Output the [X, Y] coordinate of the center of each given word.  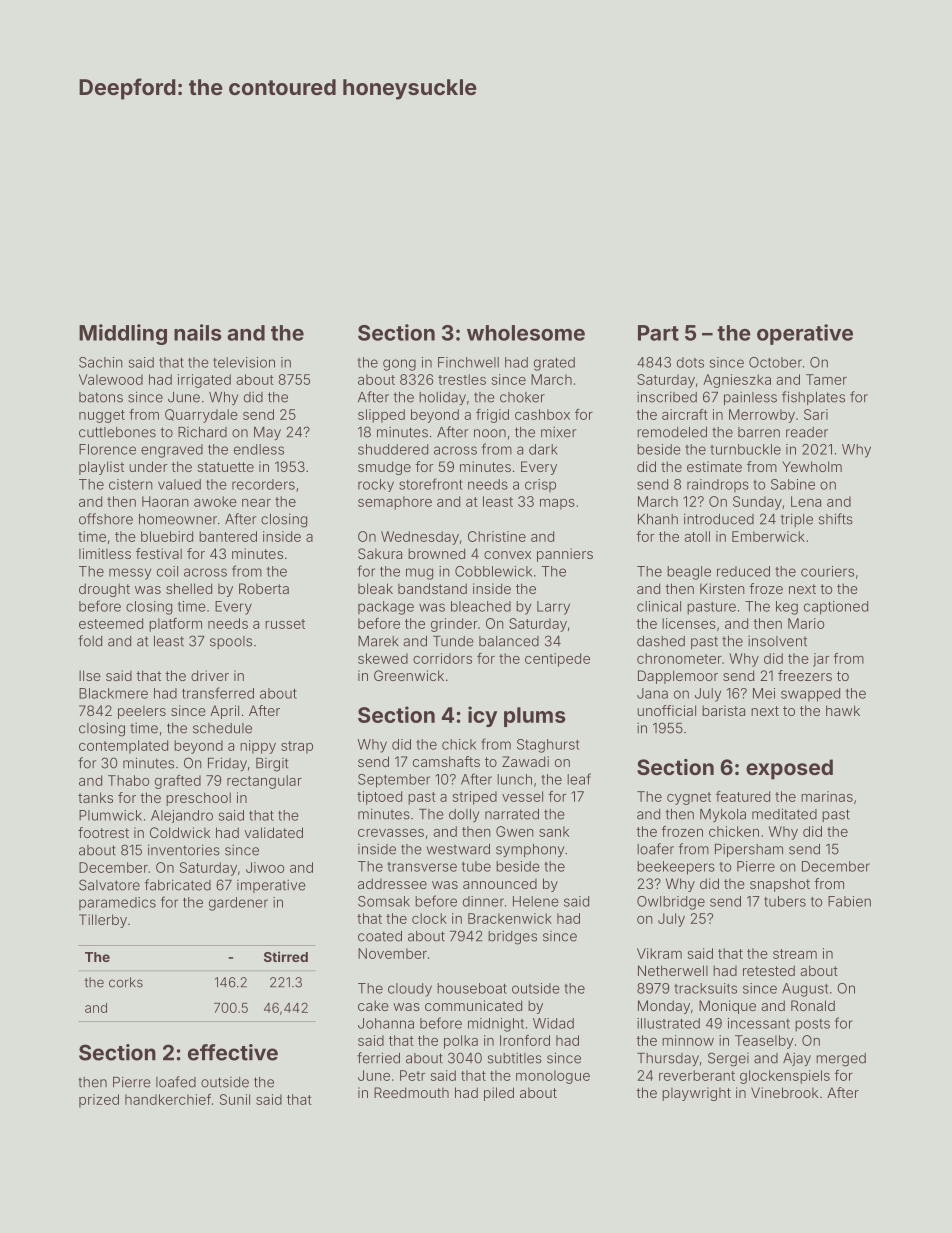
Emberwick [768, 536]
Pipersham [749, 850]
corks [126, 982]
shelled [189, 588]
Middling [123, 334]
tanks [95, 797]
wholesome [526, 333]
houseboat [472, 988]
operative [805, 334]
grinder [454, 625]
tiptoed [379, 798]
